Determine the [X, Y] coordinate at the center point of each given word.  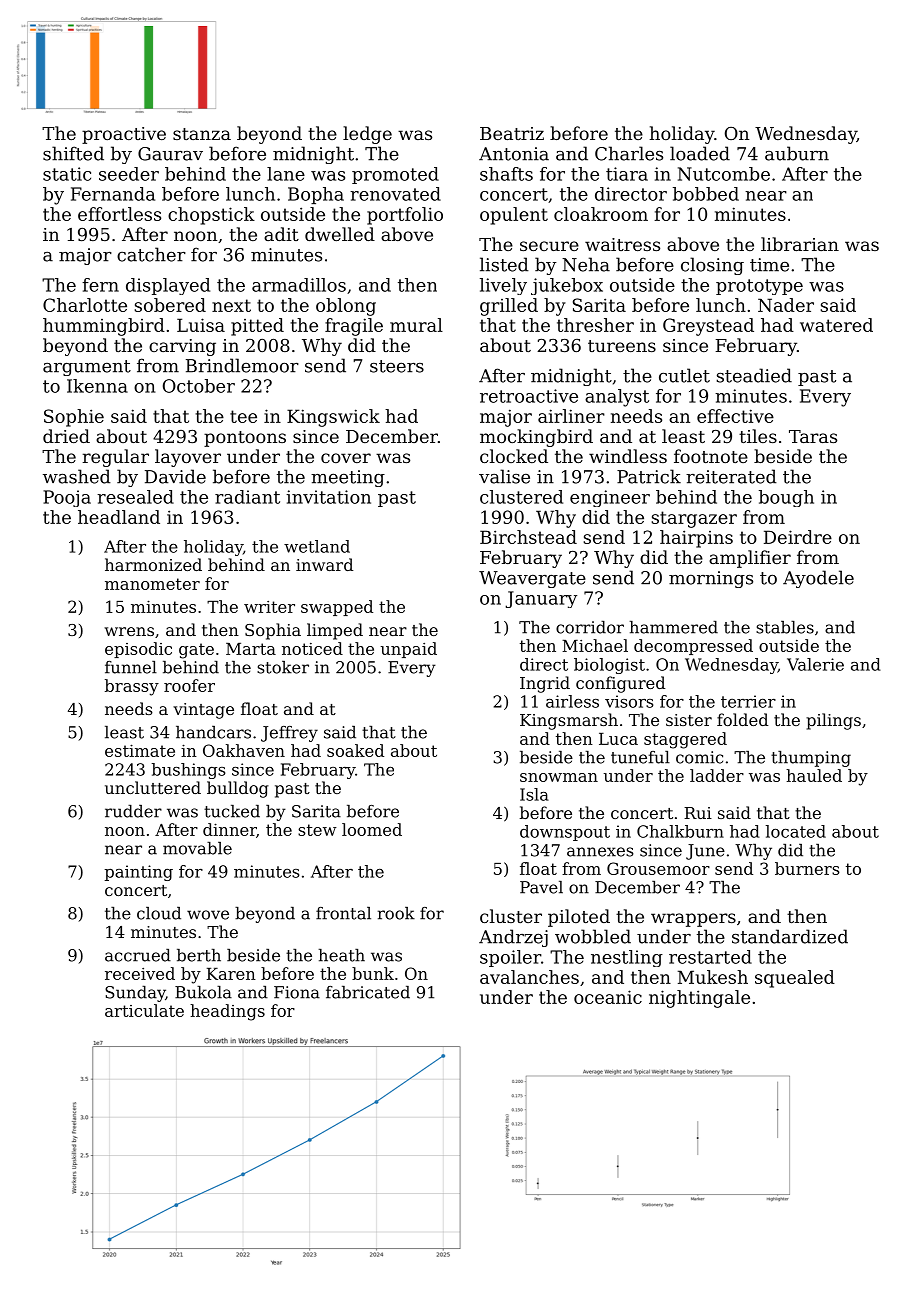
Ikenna [97, 386]
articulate [144, 1010]
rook [396, 913]
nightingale [699, 999]
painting [139, 873]
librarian [800, 244]
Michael [595, 645]
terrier [748, 701]
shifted [73, 153]
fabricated [368, 992]
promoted [395, 175]
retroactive [529, 396]
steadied [754, 375]
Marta [251, 649]
